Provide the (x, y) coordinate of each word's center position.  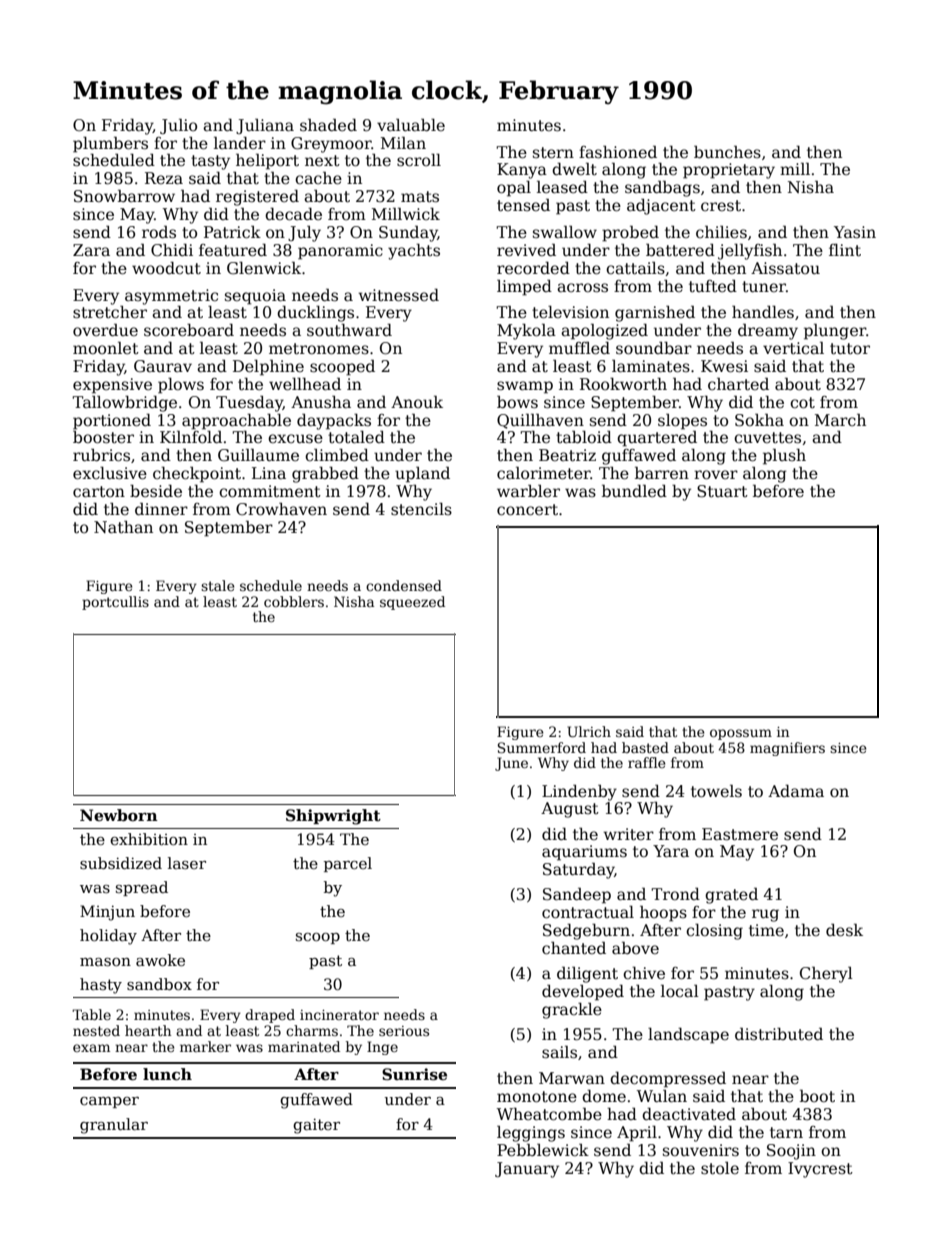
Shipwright (333, 817)
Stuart (722, 491)
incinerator (339, 1015)
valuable (411, 124)
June (511, 764)
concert (527, 510)
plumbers (110, 145)
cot (802, 403)
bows (517, 402)
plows (181, 386)
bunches (727, 152)
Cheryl (826, 974)
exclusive (110, 473)
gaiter (316, 1126)
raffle (647, 762)
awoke (160, 960)
